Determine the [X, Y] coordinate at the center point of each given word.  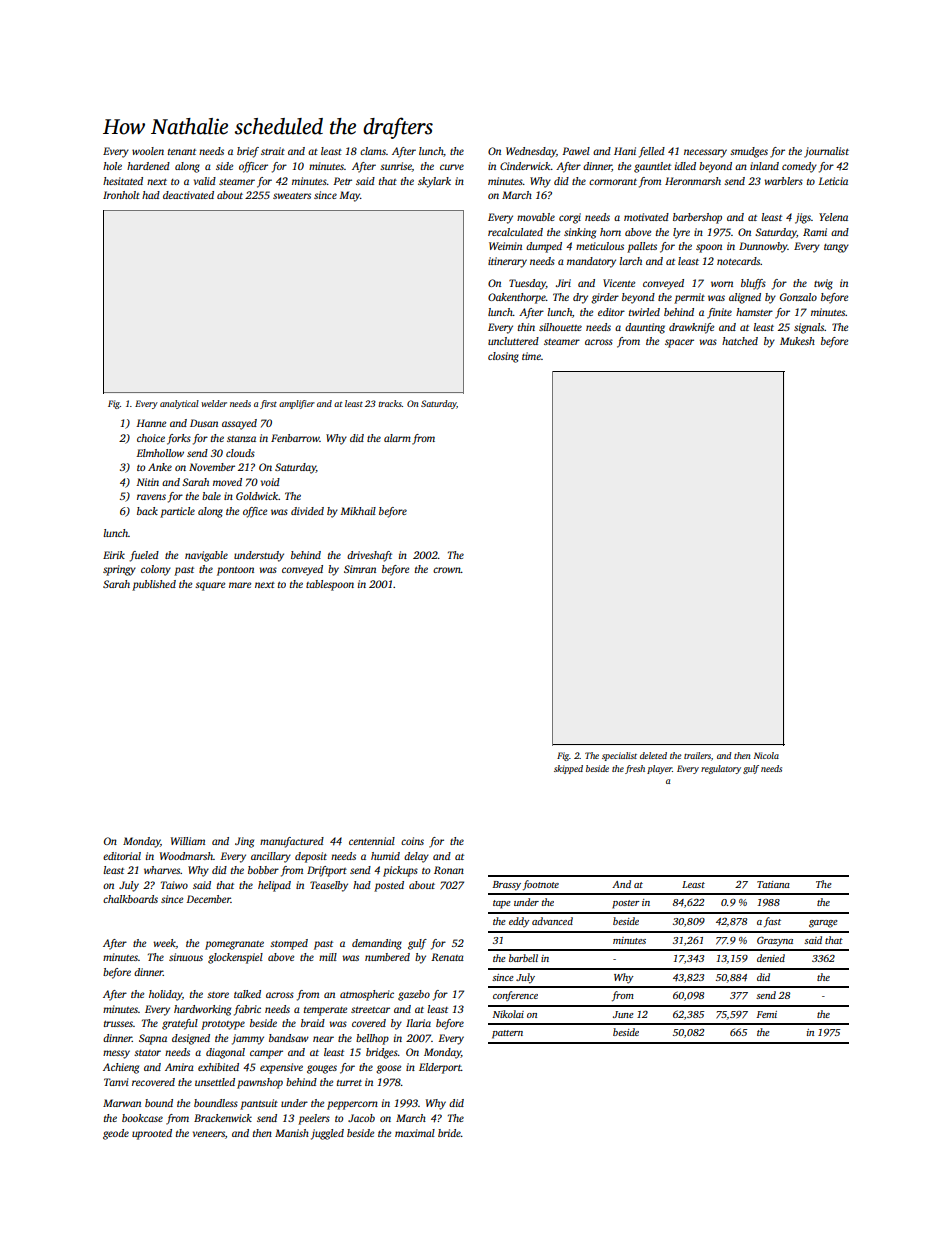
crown [447, 570]
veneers [209, 1134]
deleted [653, 755]
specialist [619, 756]
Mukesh [797, 341]
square [210, 586]
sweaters [292, 195]
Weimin [505, 246]
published [154, 585]
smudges [749, 152]
